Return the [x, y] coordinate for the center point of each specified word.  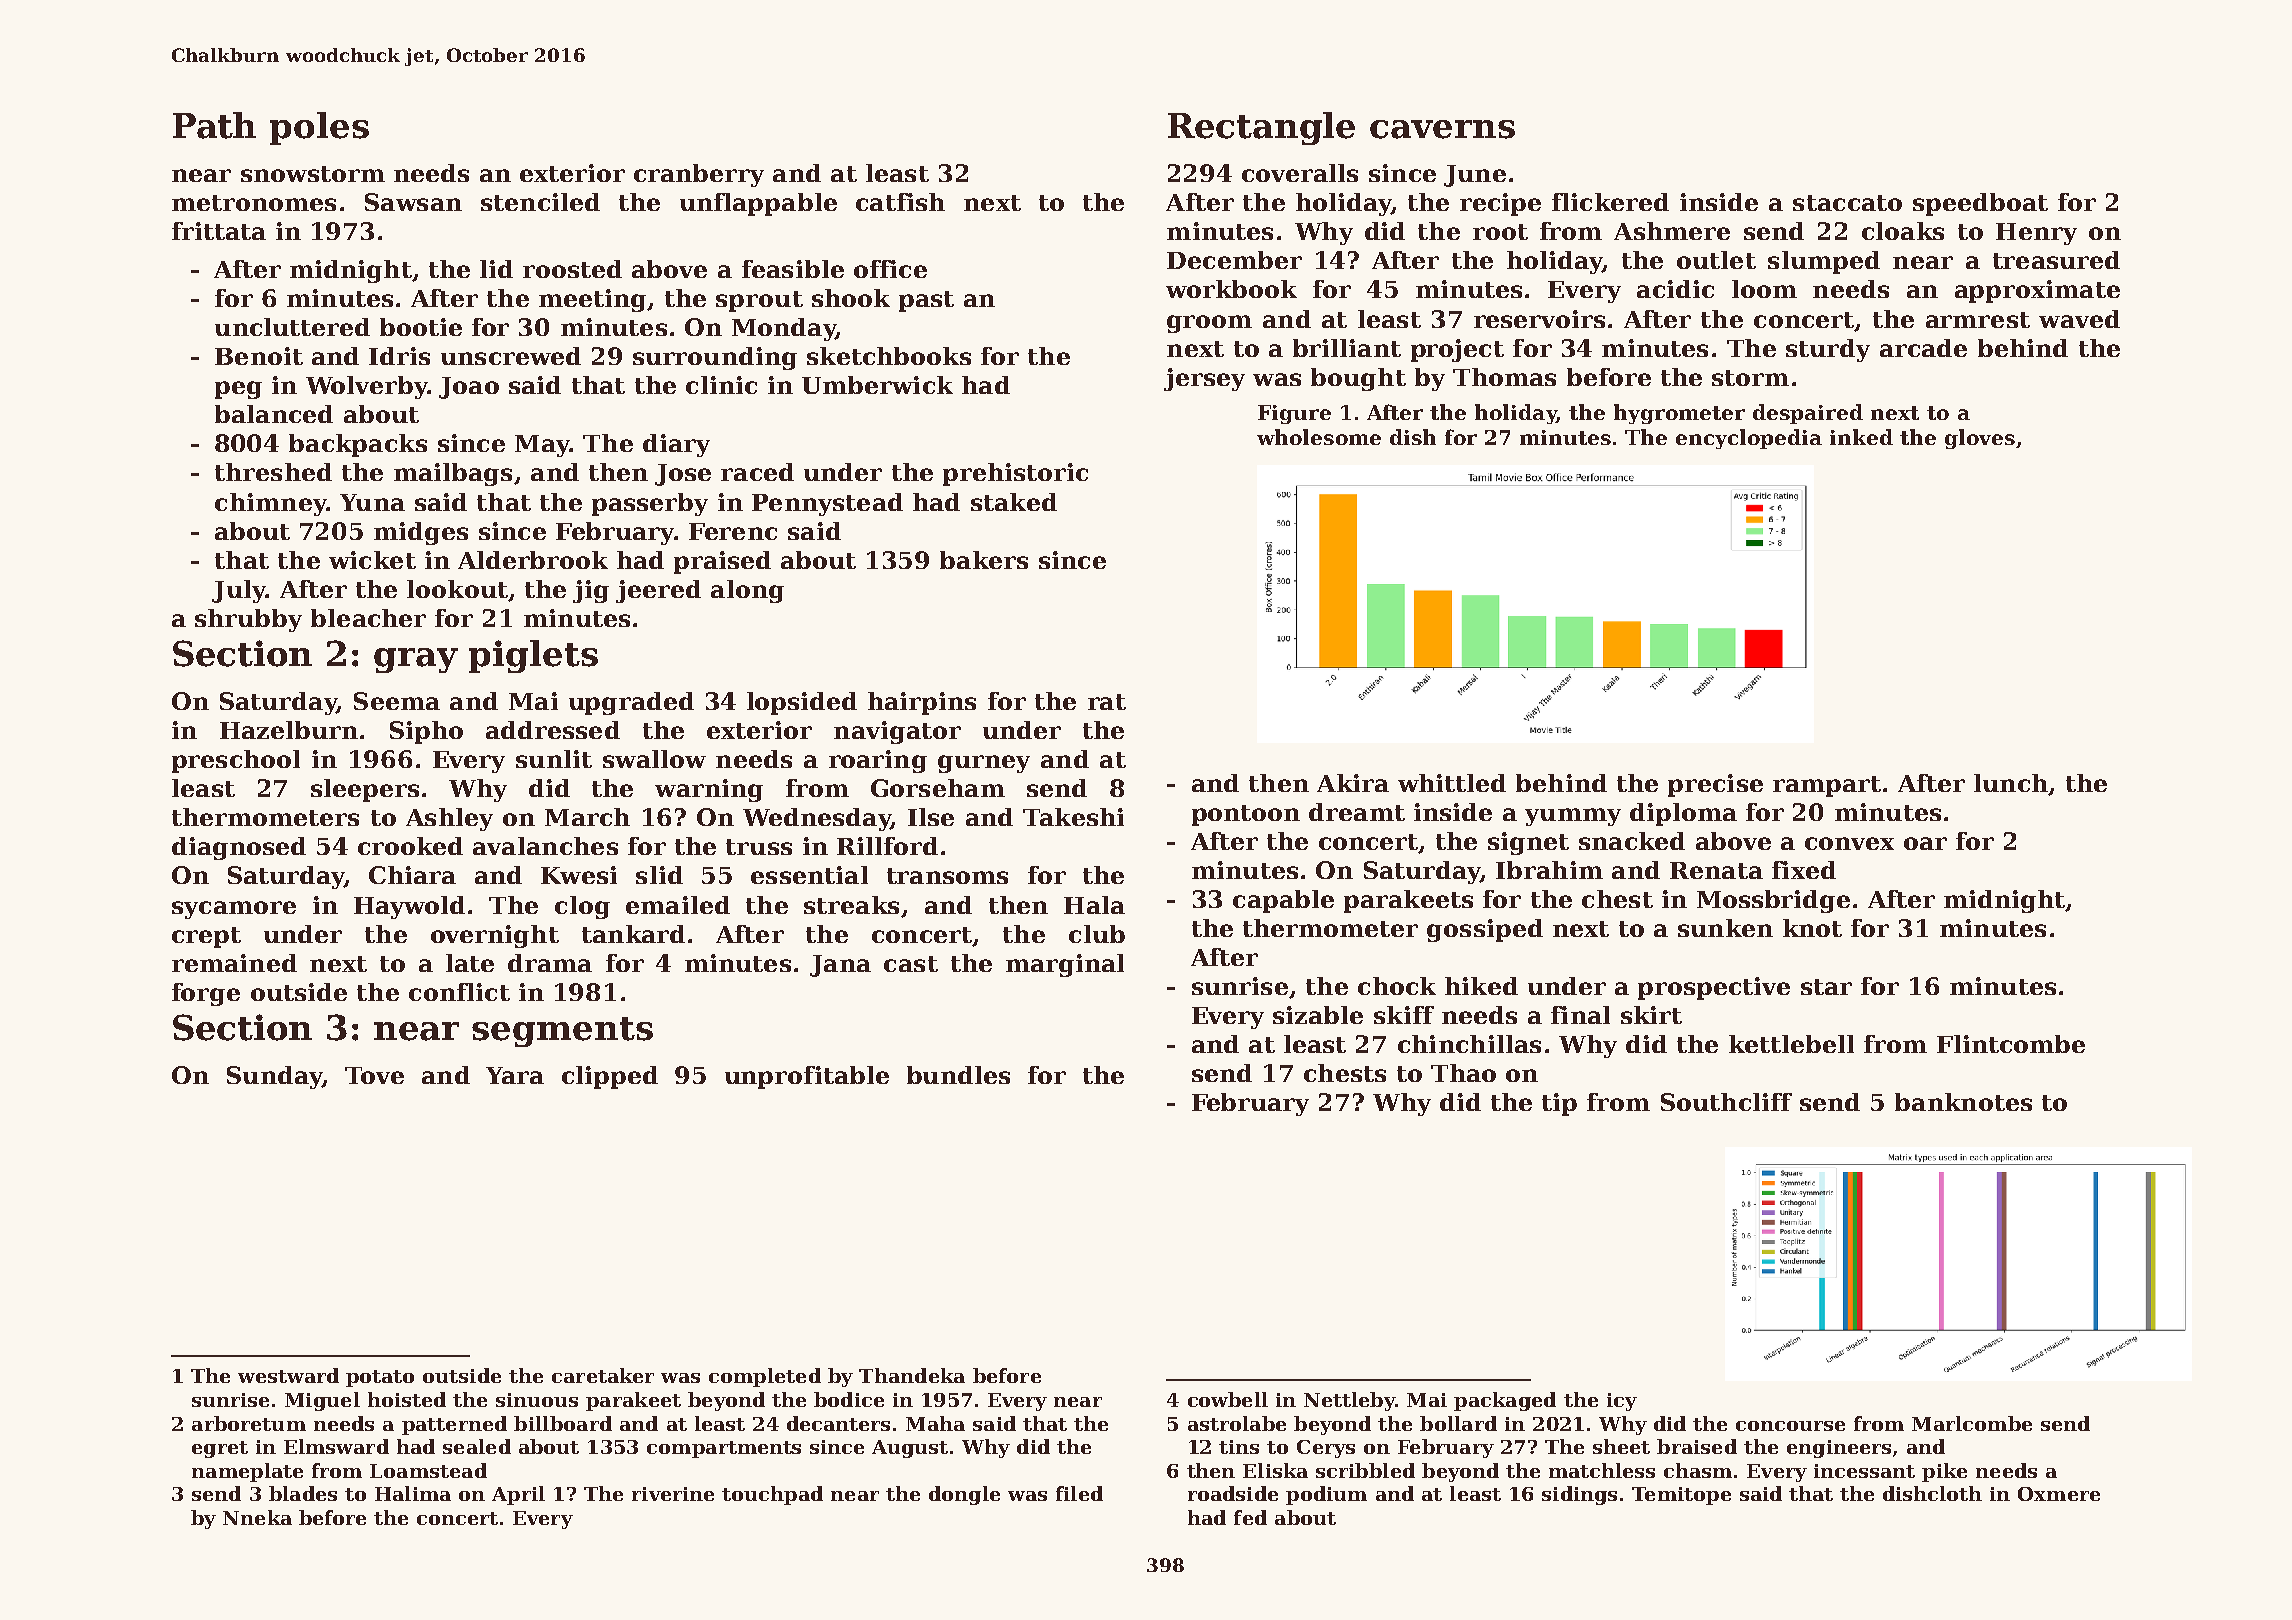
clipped [610, 1077]
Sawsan [413, 202]
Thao [1463, 1073]
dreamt [1357, 812]
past [926, 301]
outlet [1716, 260]
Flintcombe [2011, 1044]
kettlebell [1791, 1044]
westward [288, 1375]
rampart [1827, 786]
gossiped [1485, 930]
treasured [2056, 260]
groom [1209, 324]
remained [234, 963]
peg [238, 390]
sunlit [554, 759]
